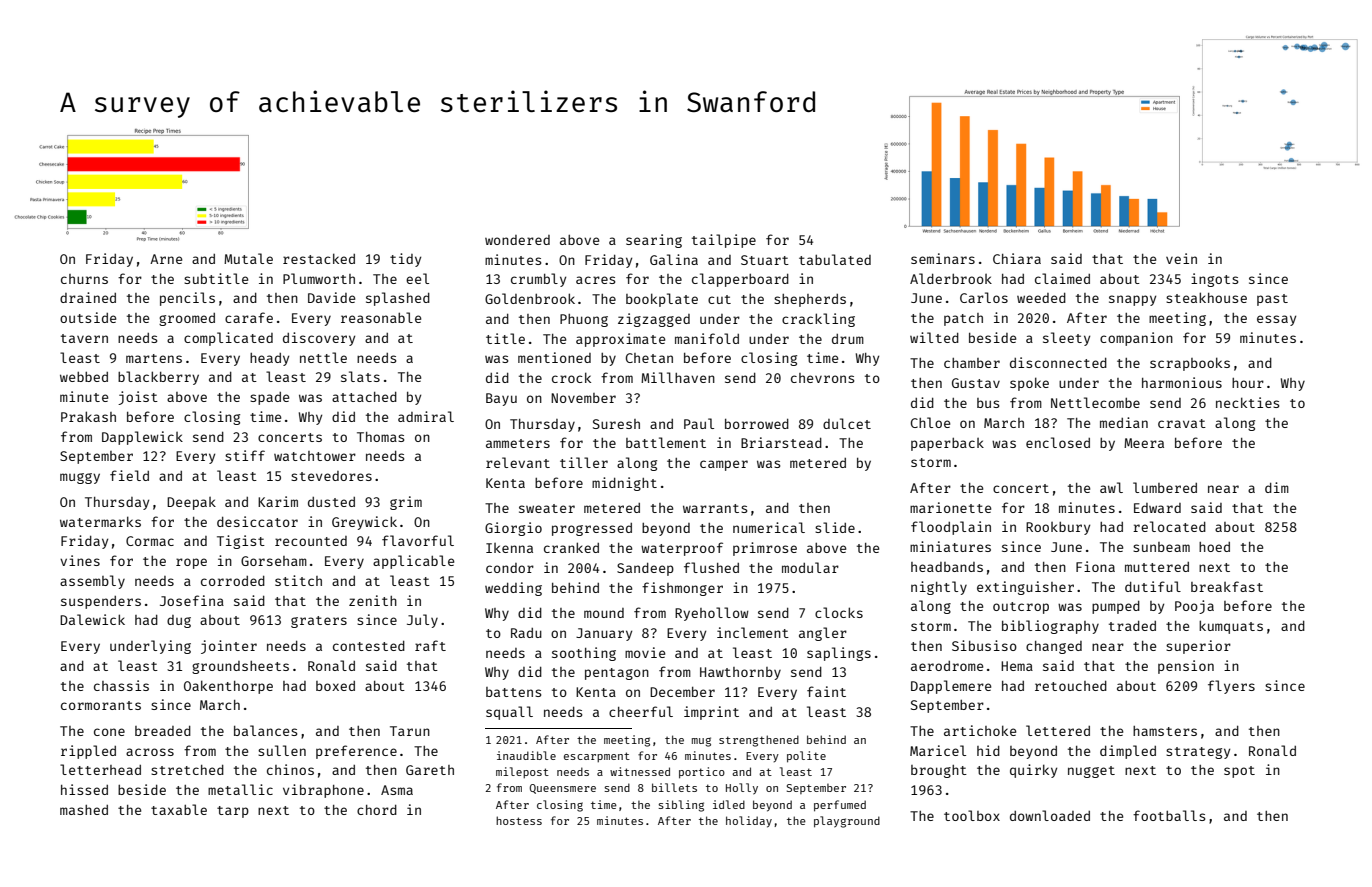 Image resolution: width=1372 pixels, height=887 pixels. I want to click on Tarun, so click(410, 731).
